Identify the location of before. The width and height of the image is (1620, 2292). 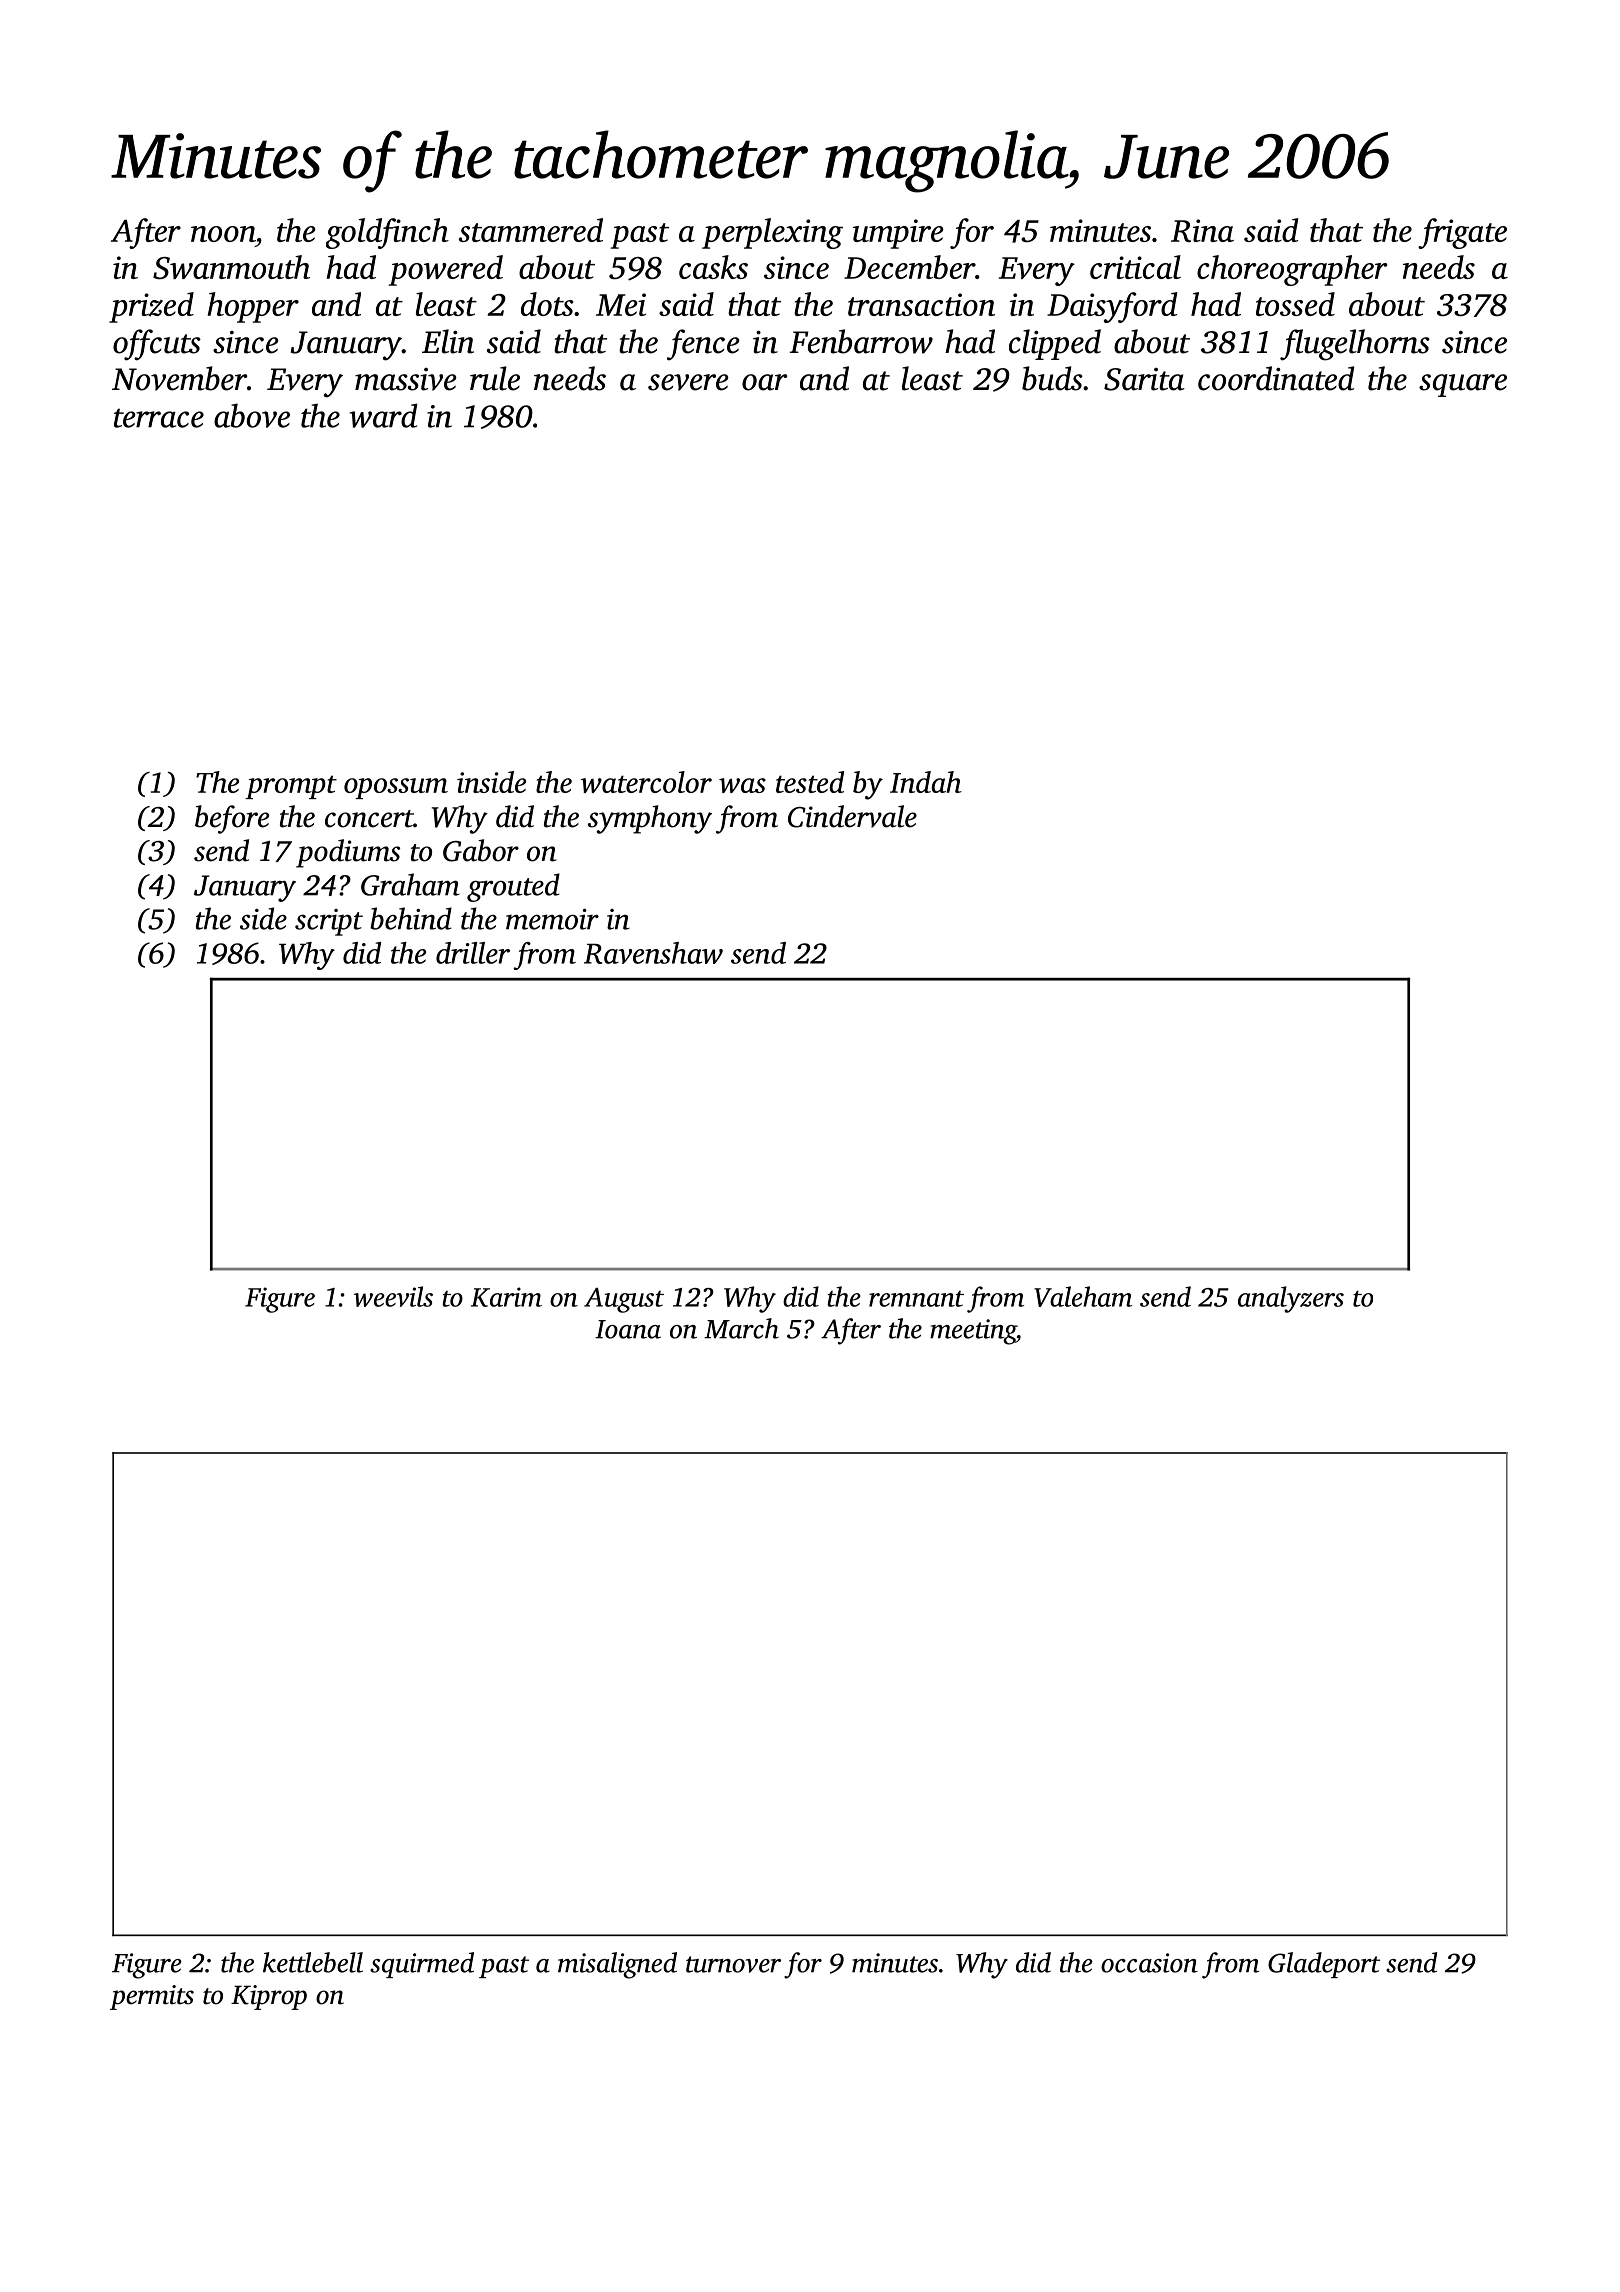
(232, 819).
